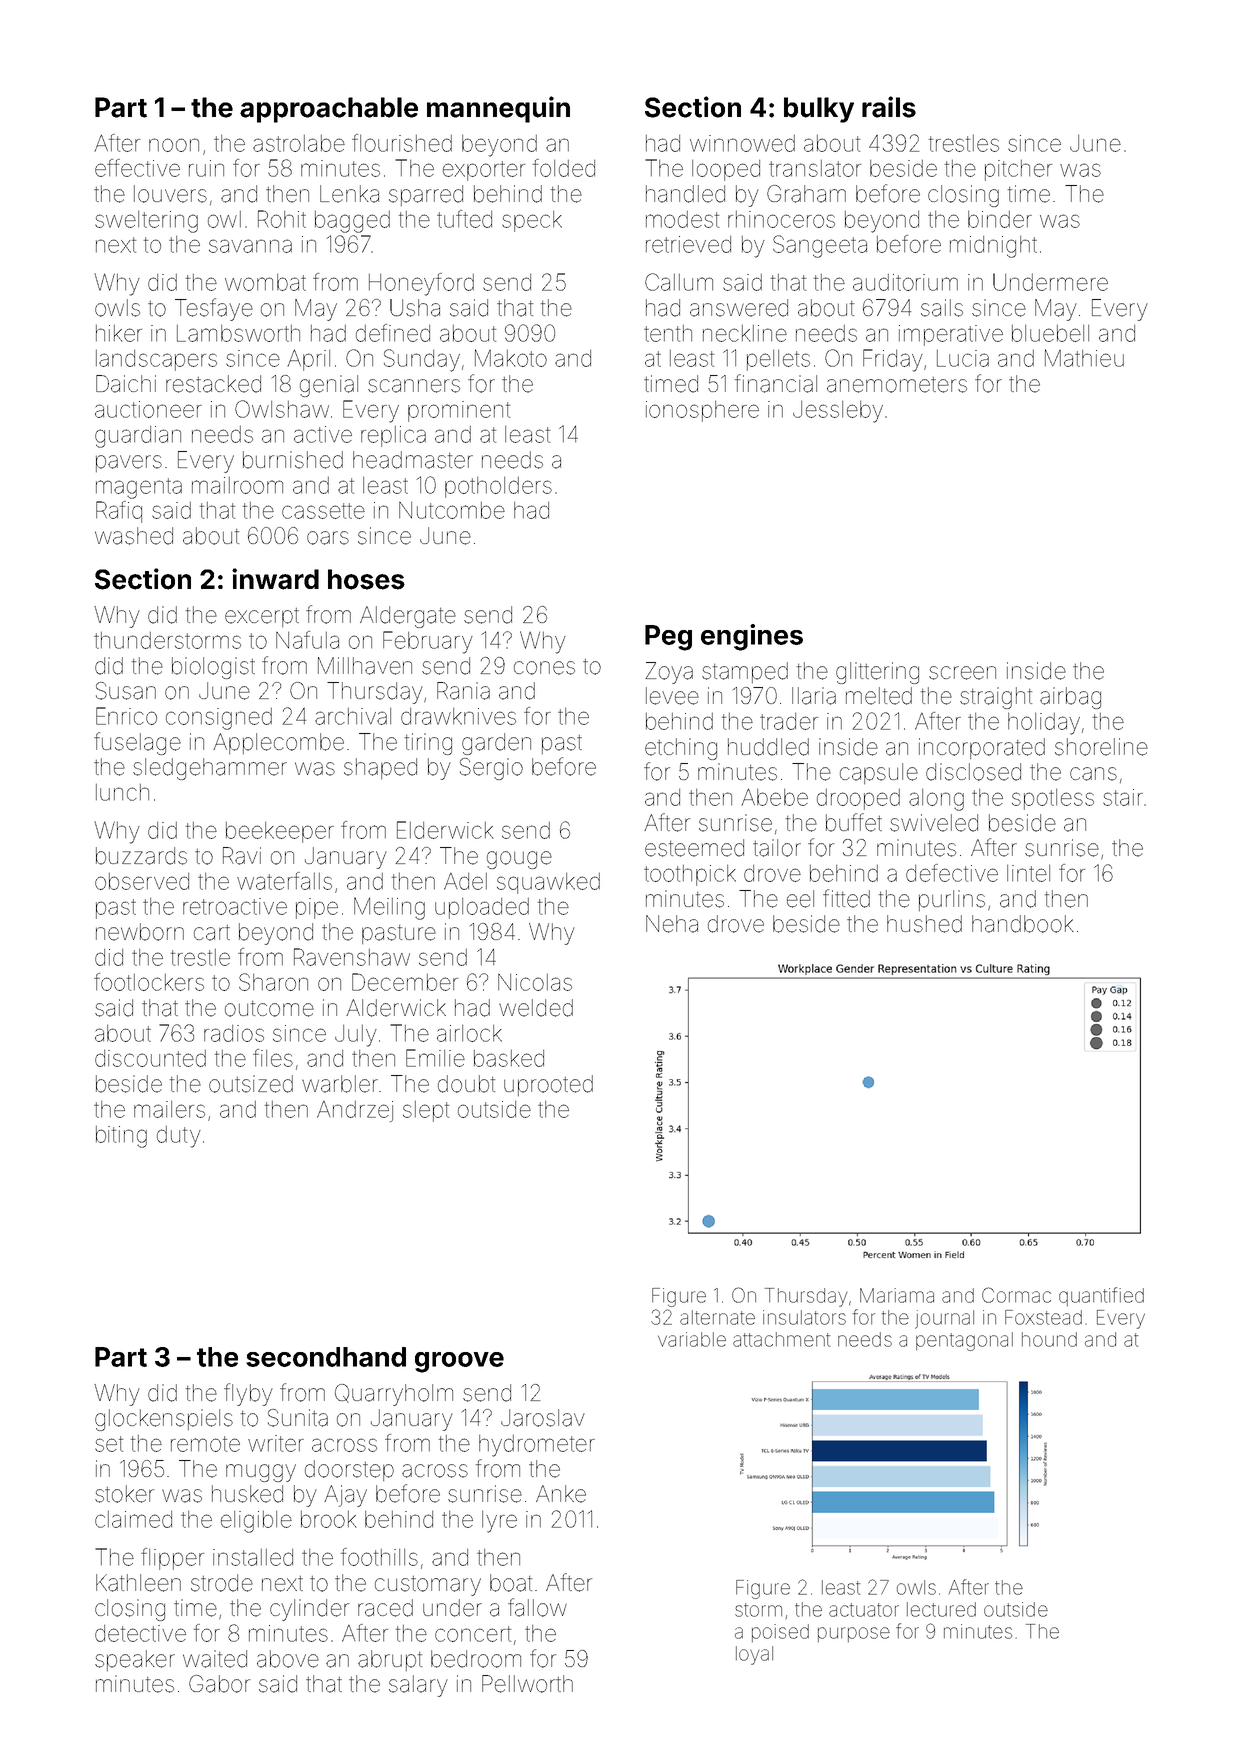 This page has height=1763, width=1246. Describe the element at coordinates (527, 1684) in the page. I see `Pellworth` at that location.
